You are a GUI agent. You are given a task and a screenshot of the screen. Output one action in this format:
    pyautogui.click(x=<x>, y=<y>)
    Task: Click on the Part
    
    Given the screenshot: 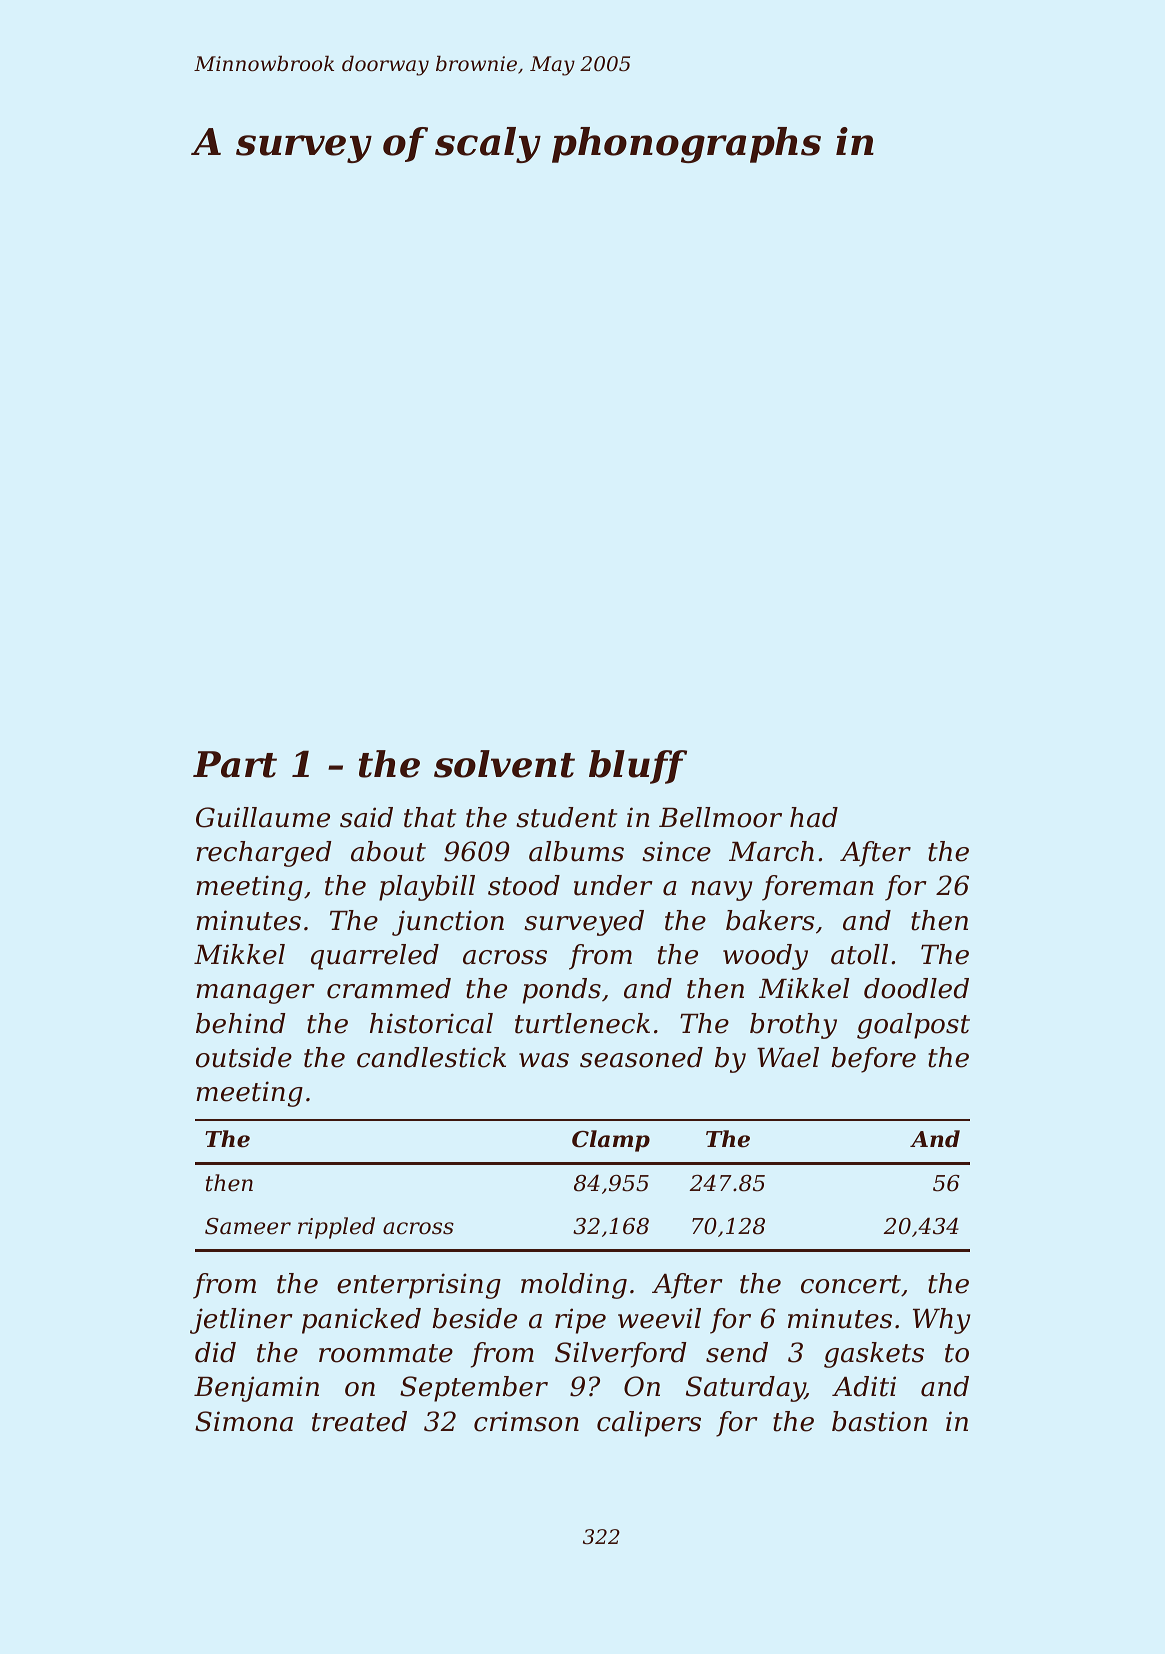 What is the action you would take?
    pyautogui.click(x=235, y=764)
